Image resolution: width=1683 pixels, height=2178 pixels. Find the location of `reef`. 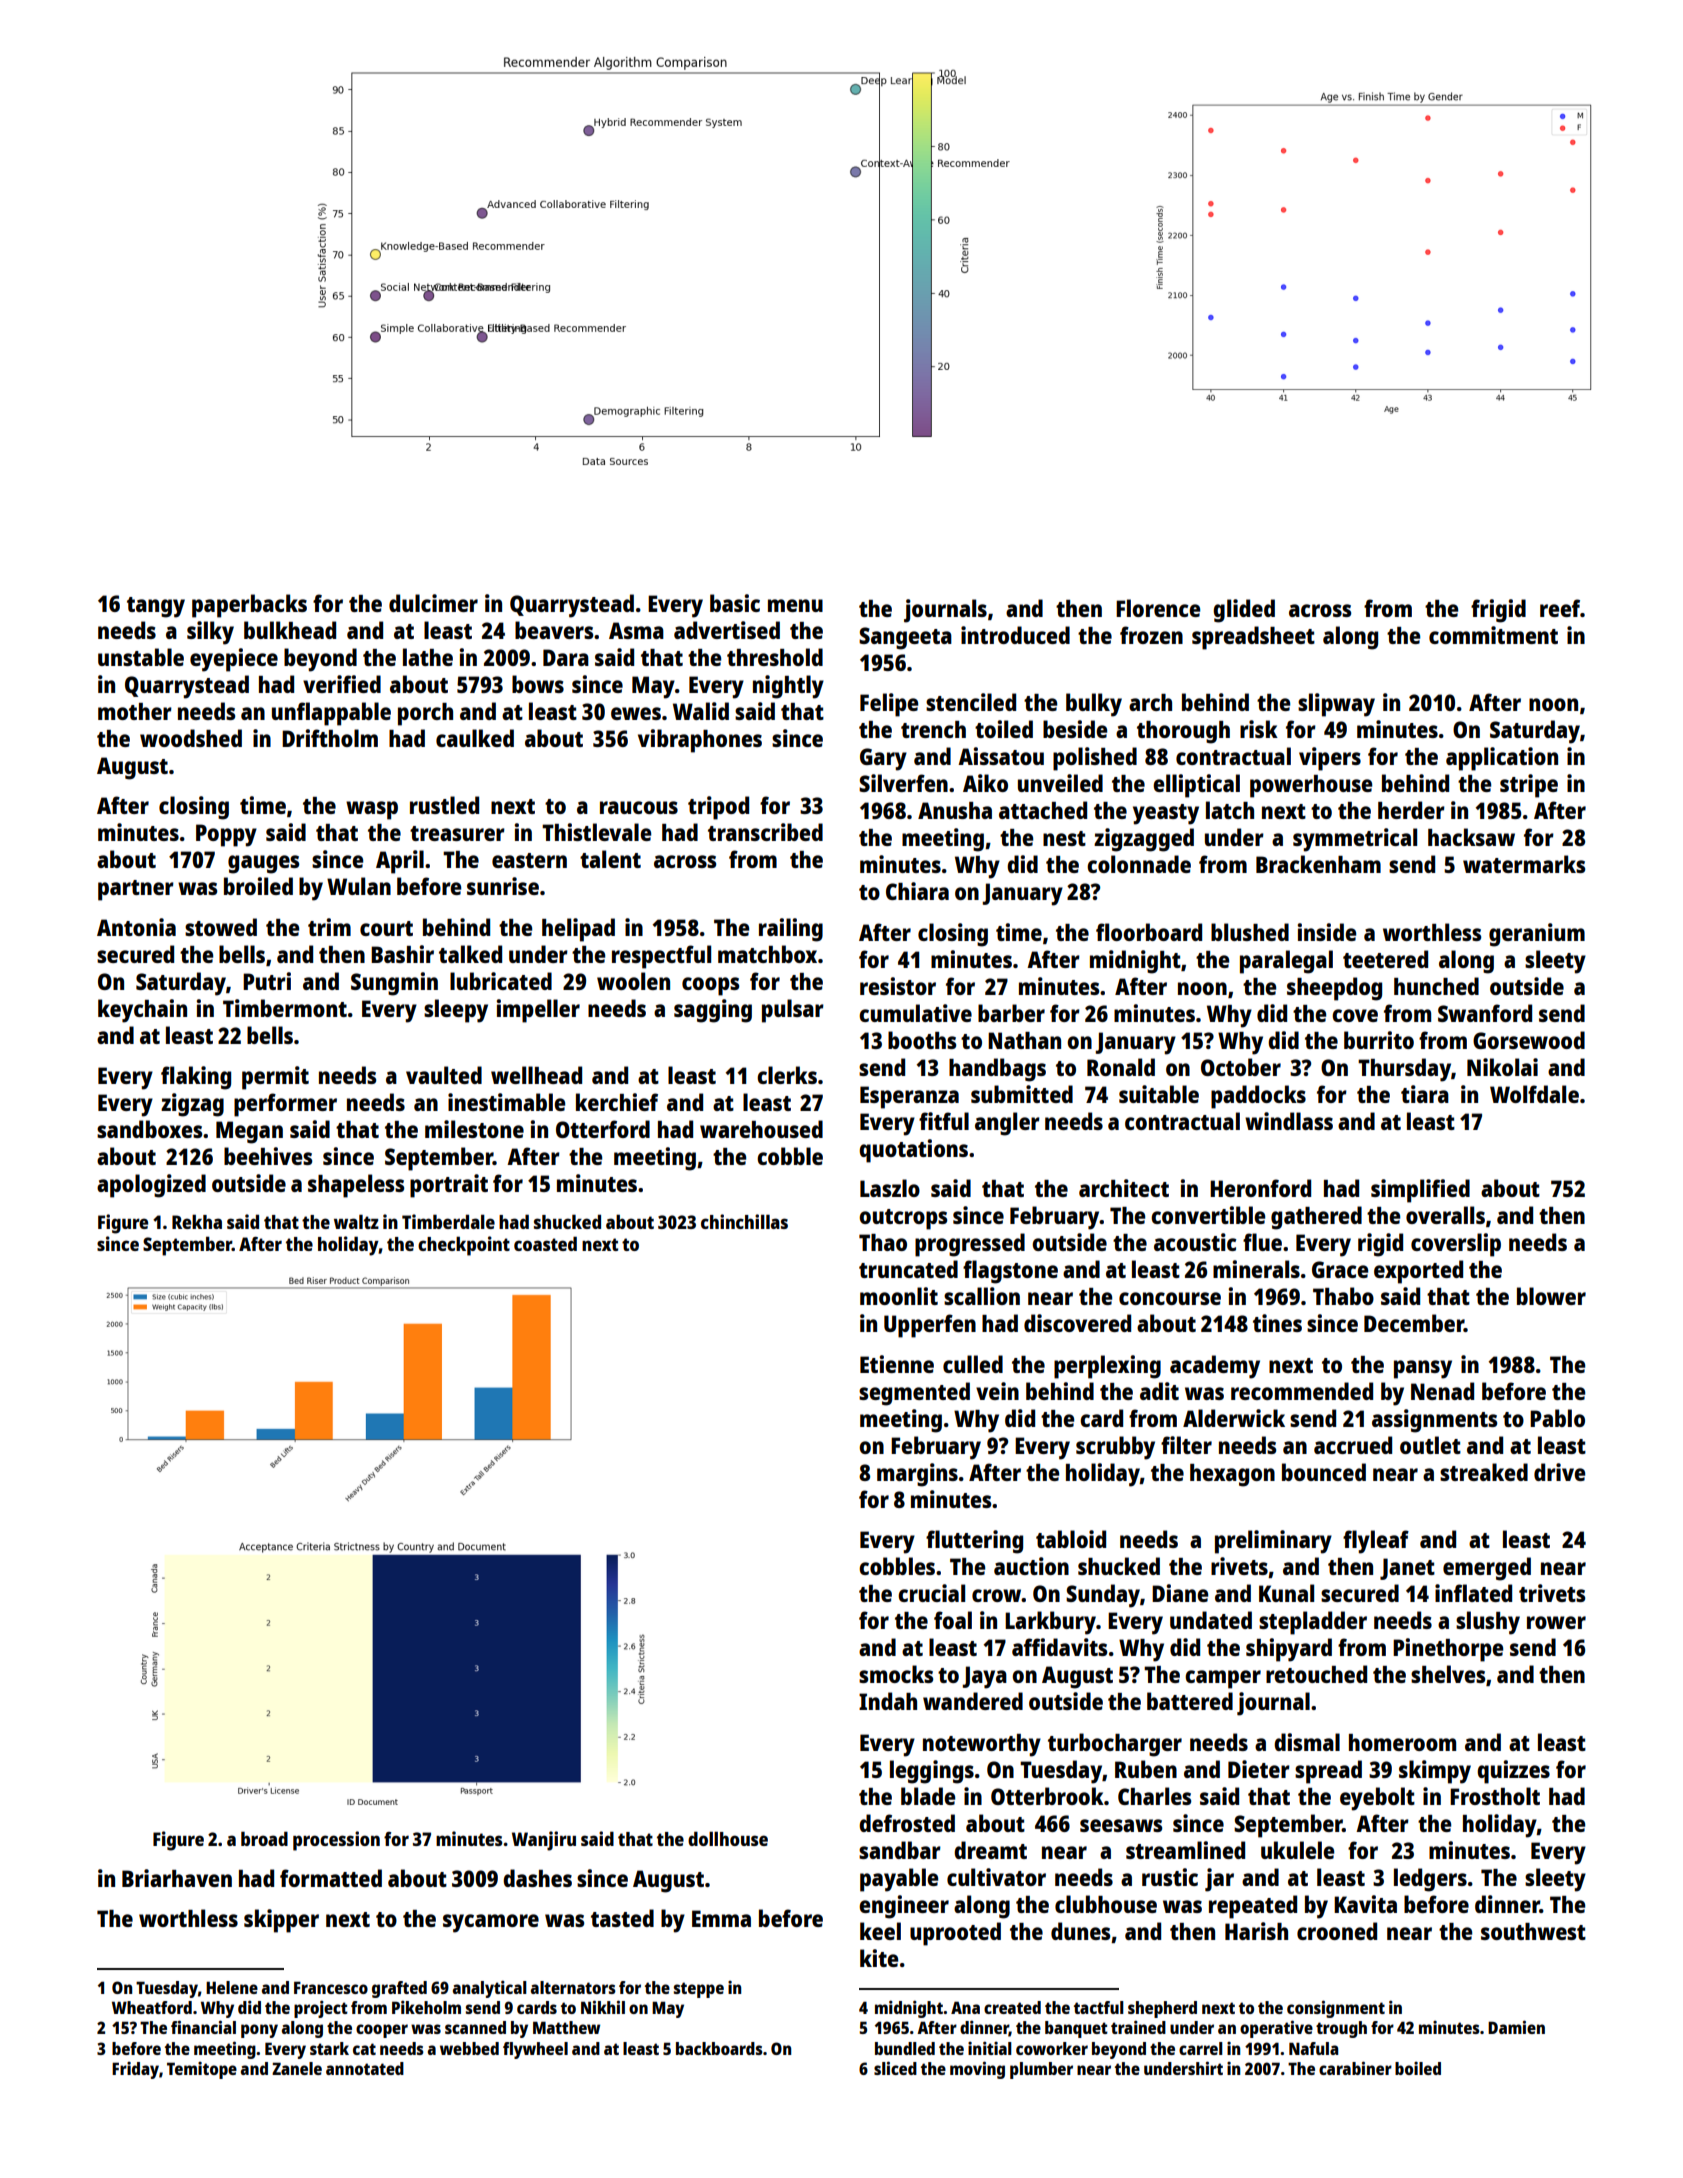

reef is located at coordinates (1560, 608).
